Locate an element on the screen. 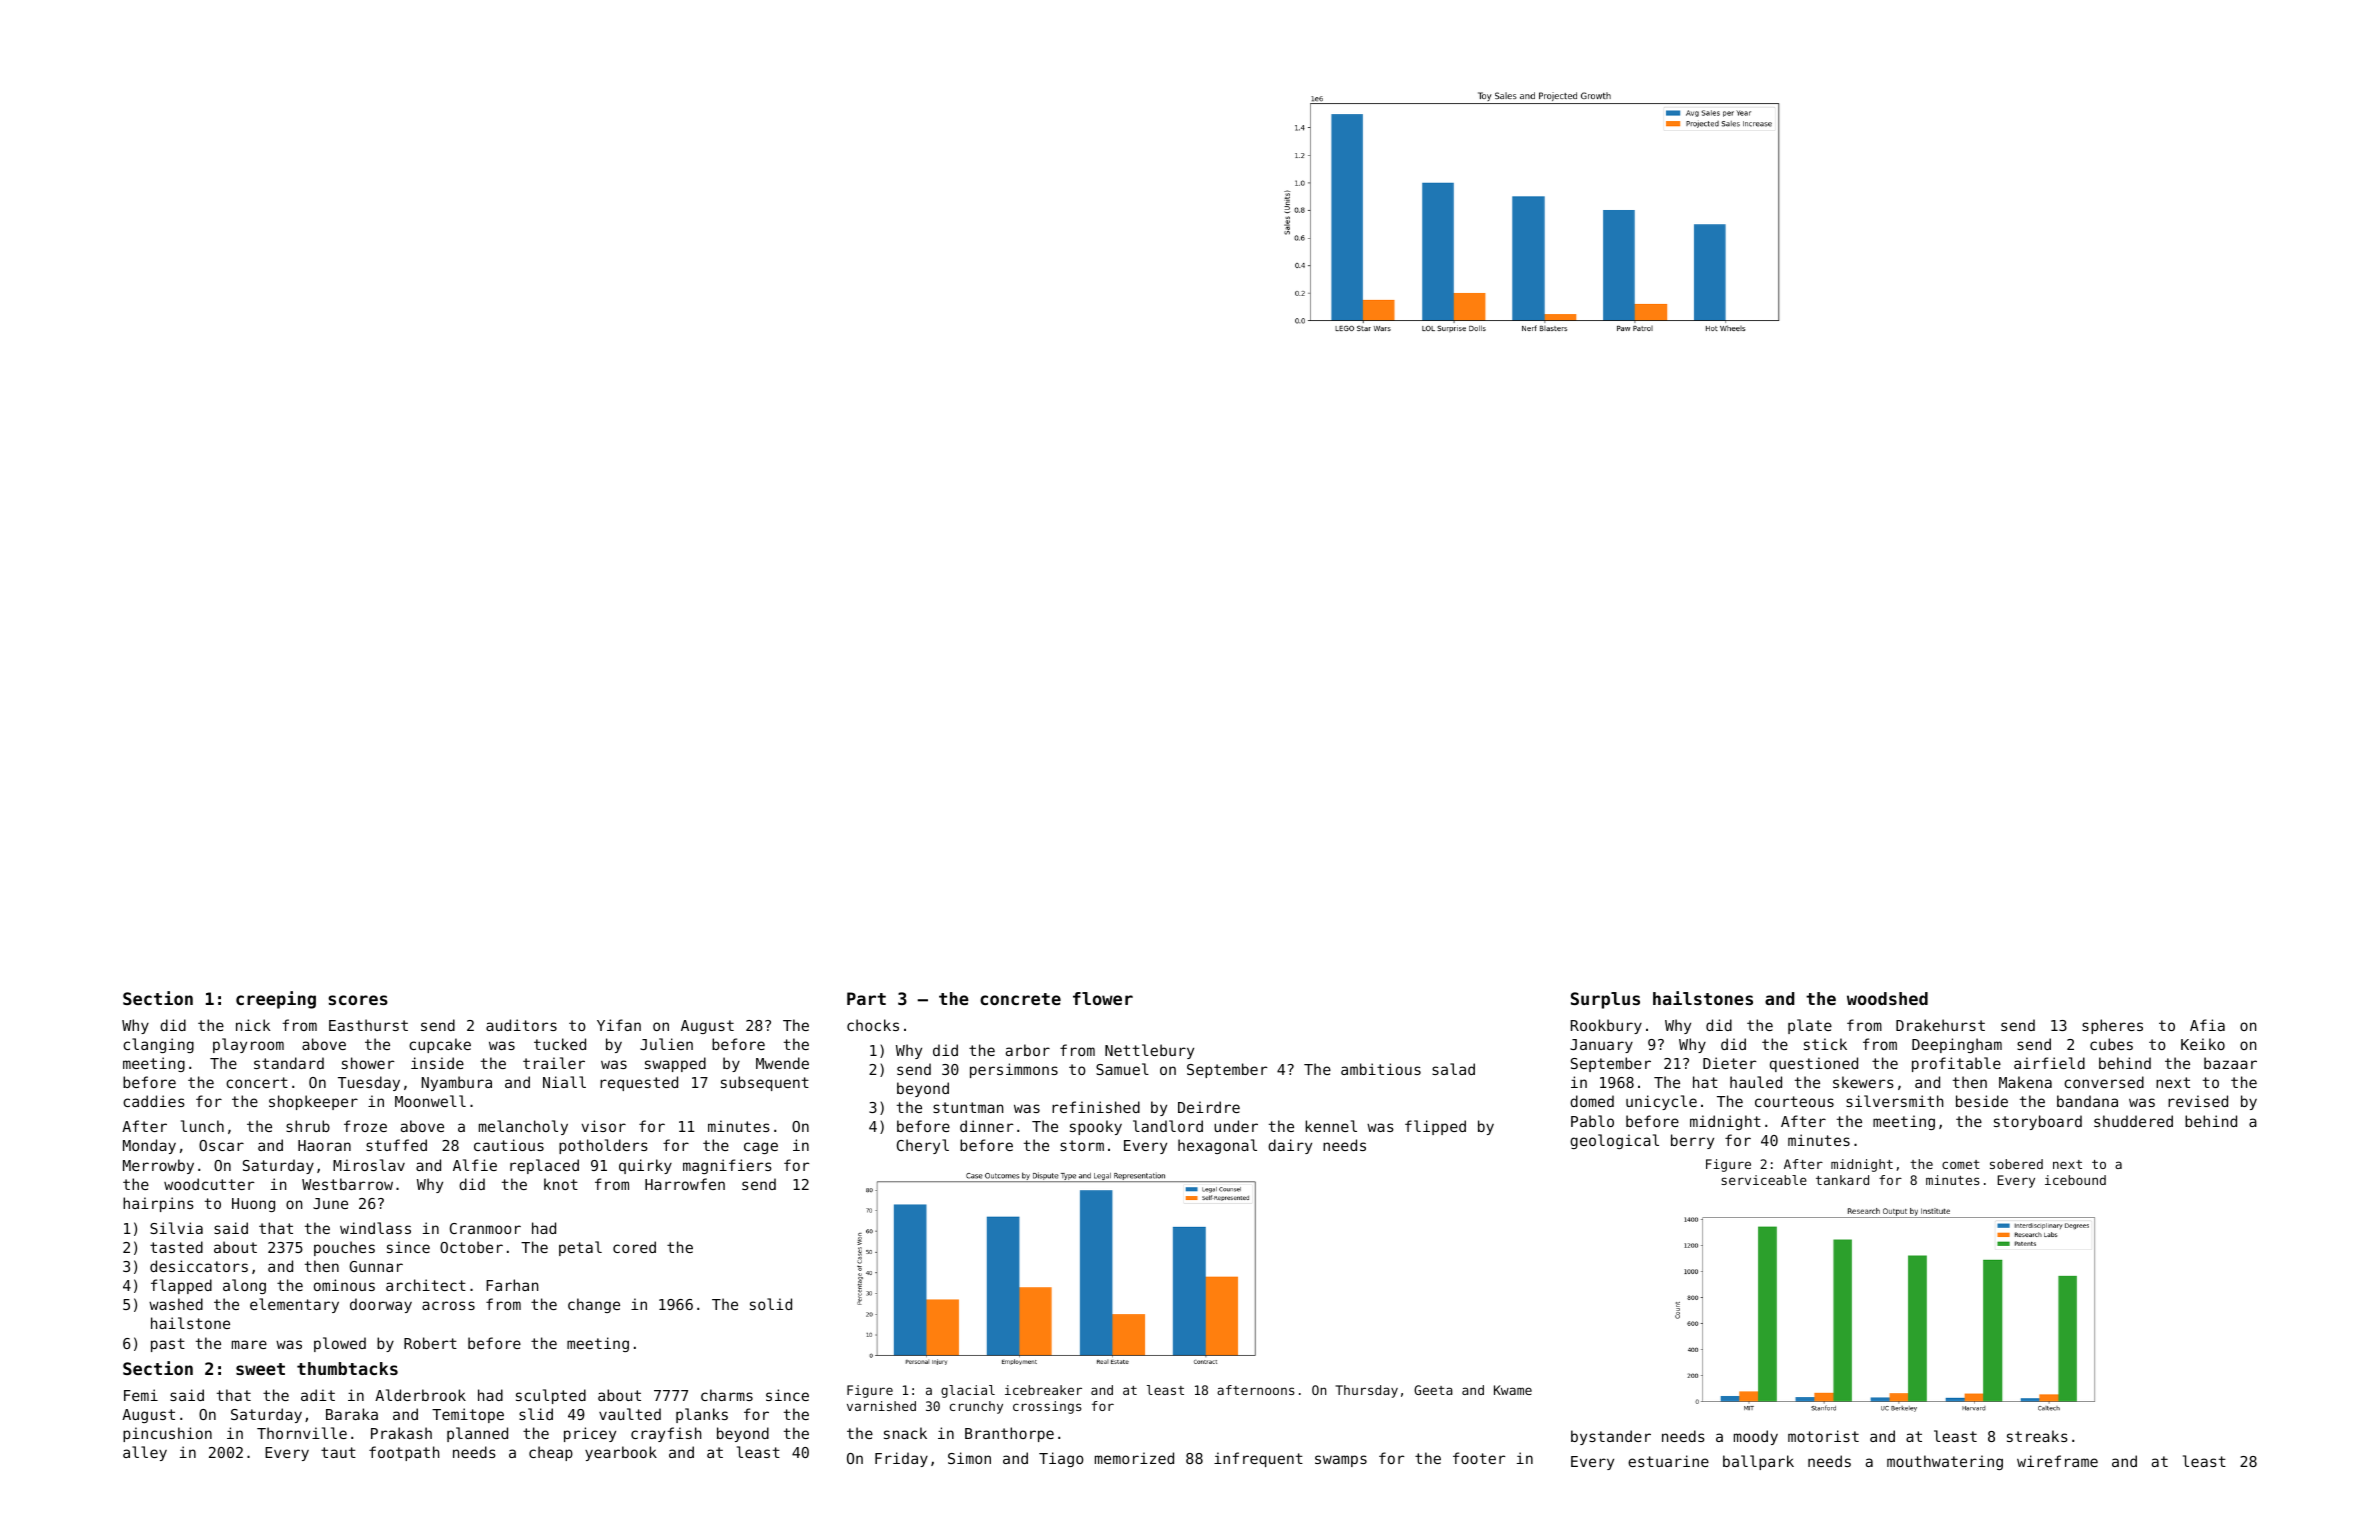  flower is located at coordinates (1103, 998).
